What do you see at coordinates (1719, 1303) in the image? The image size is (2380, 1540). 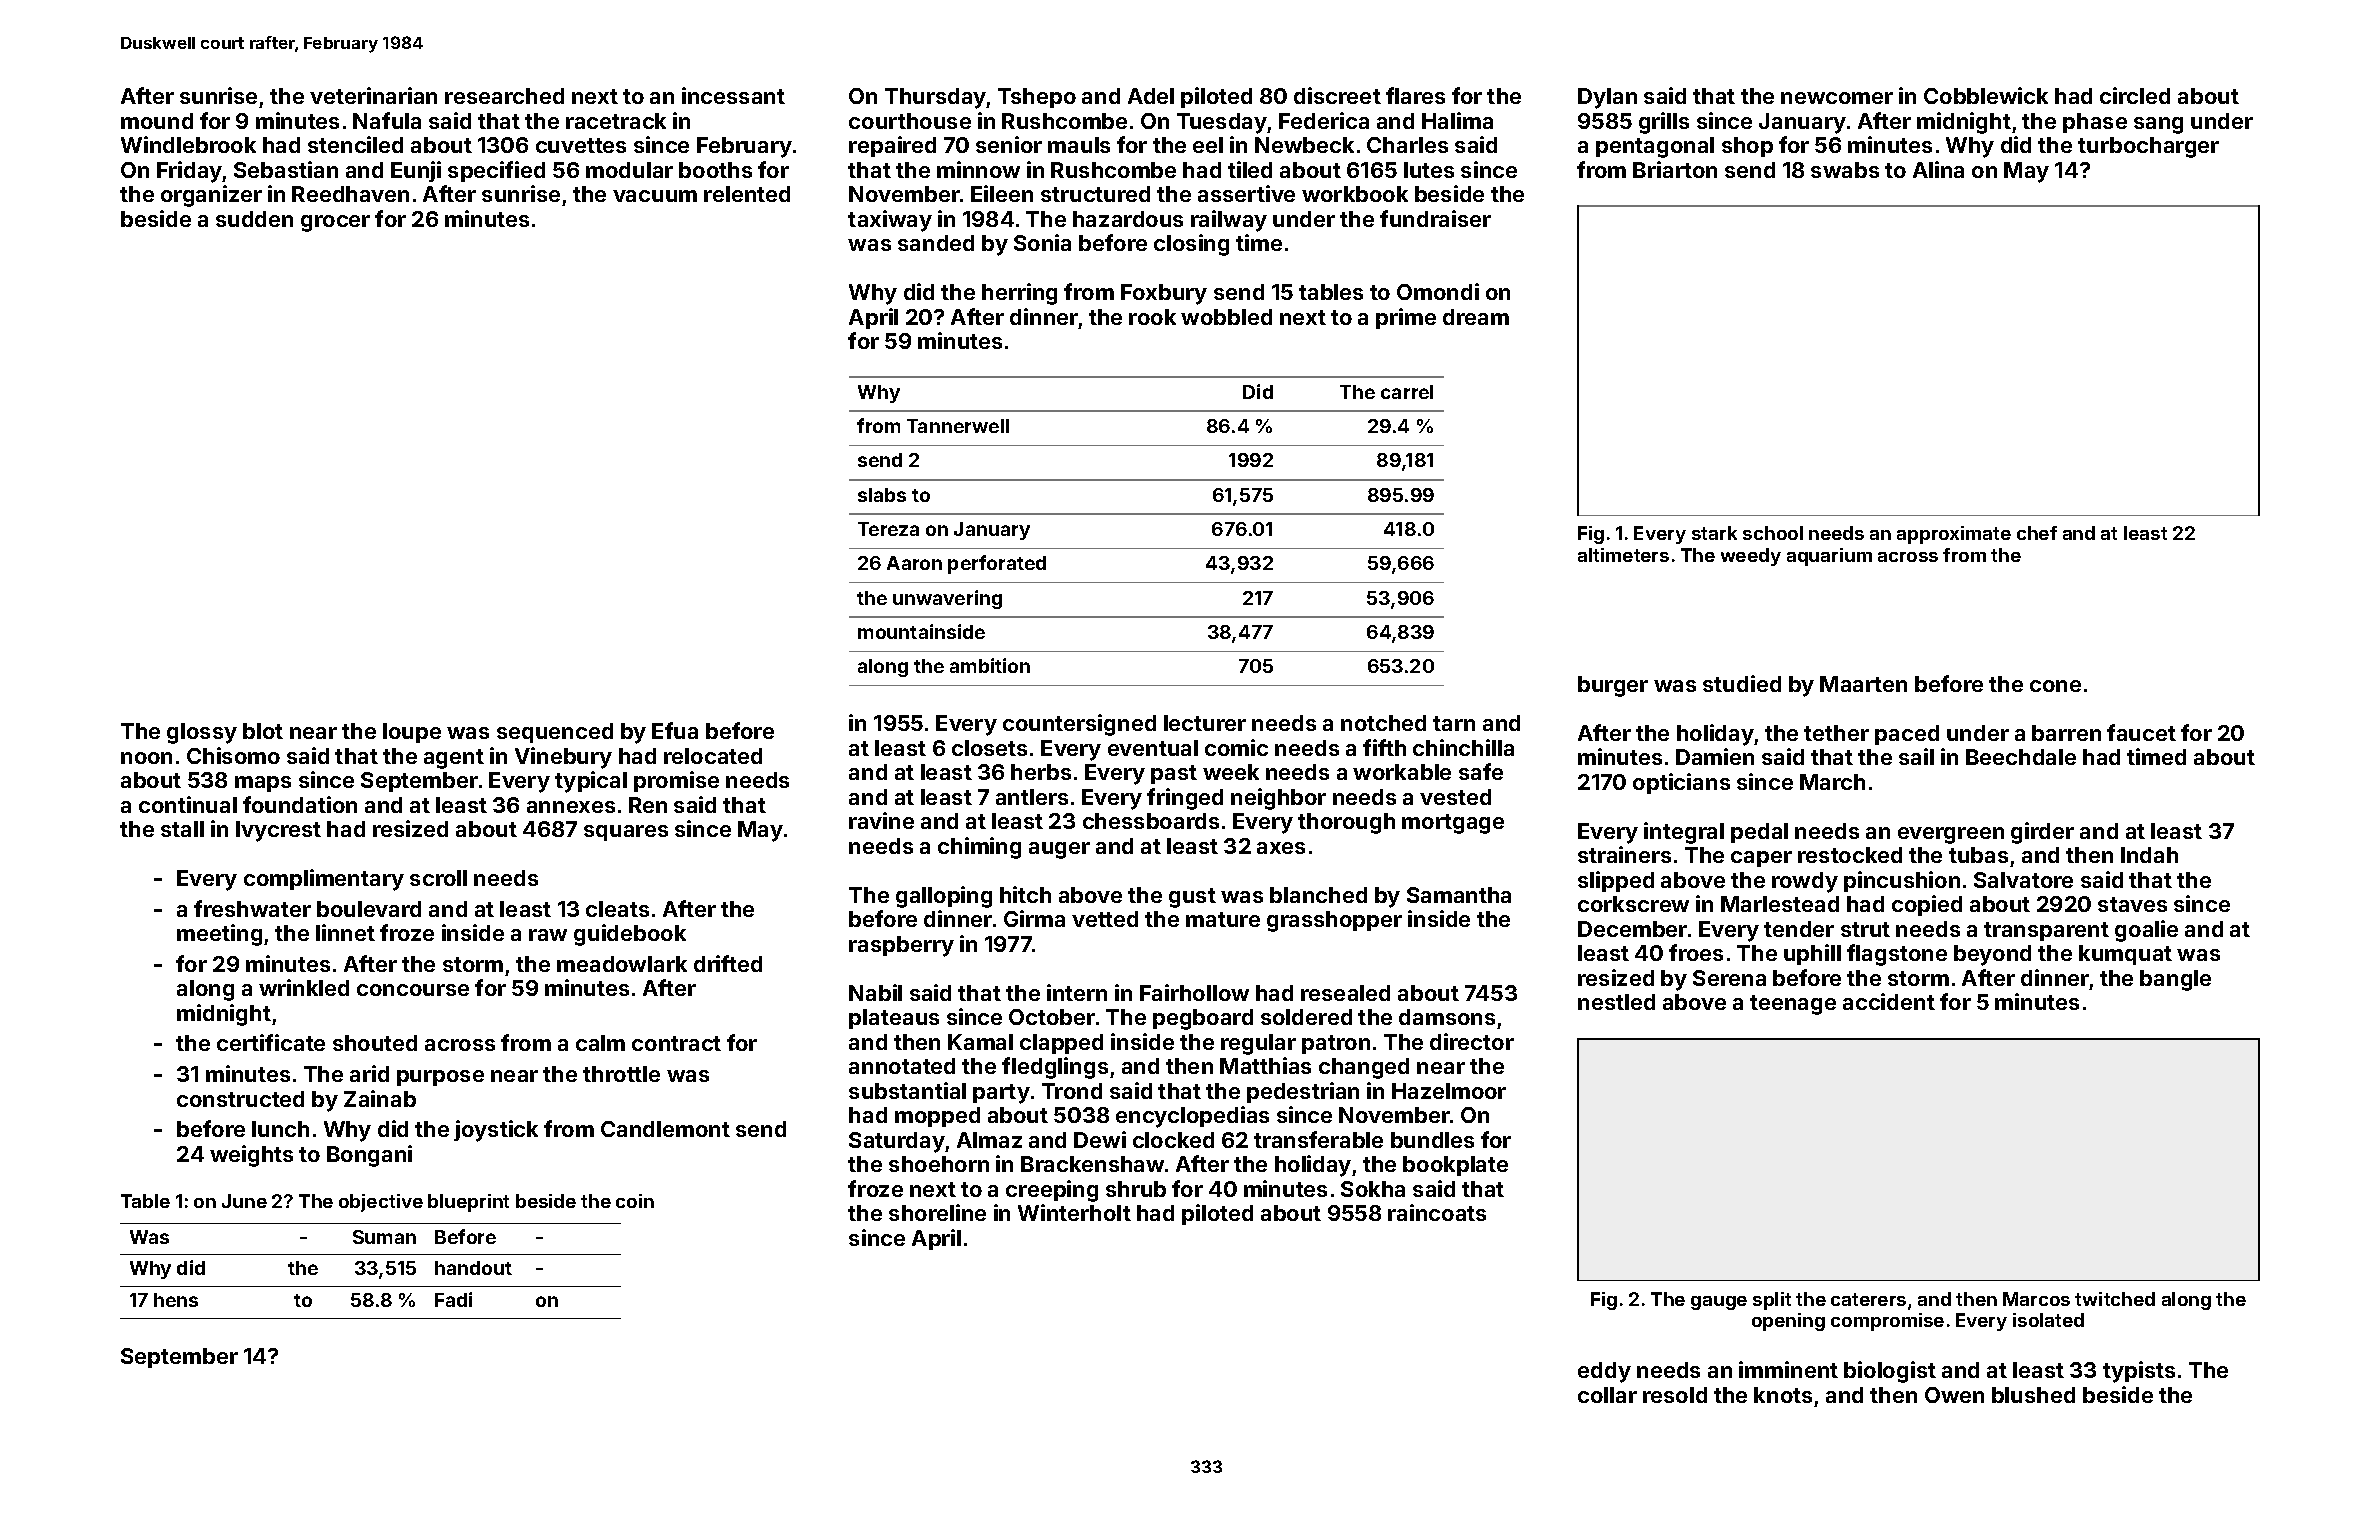 I see `gauge` at bounding box center [1719, 1303].
